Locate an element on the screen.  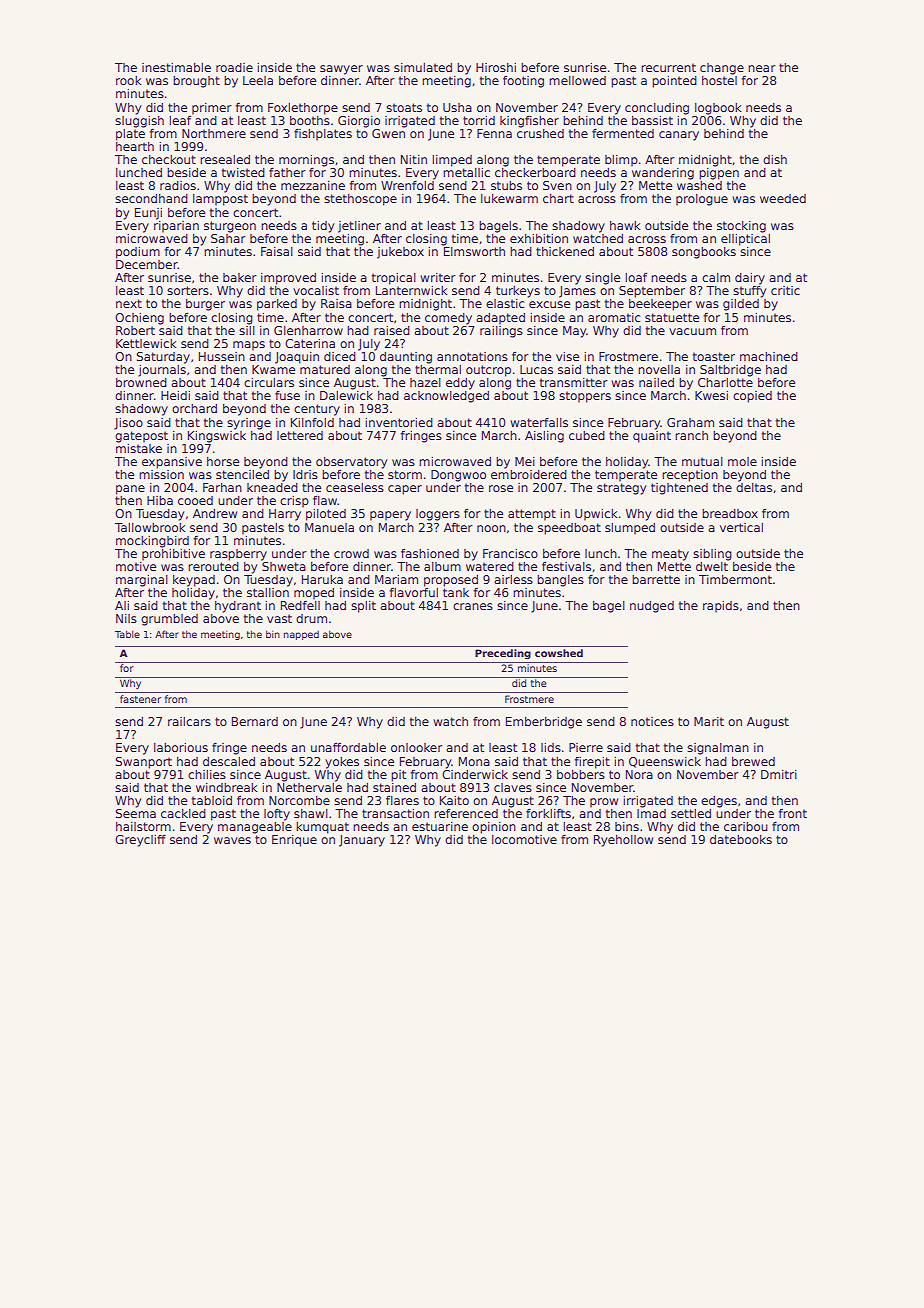
sorters is located at coordinates (188, 290).
